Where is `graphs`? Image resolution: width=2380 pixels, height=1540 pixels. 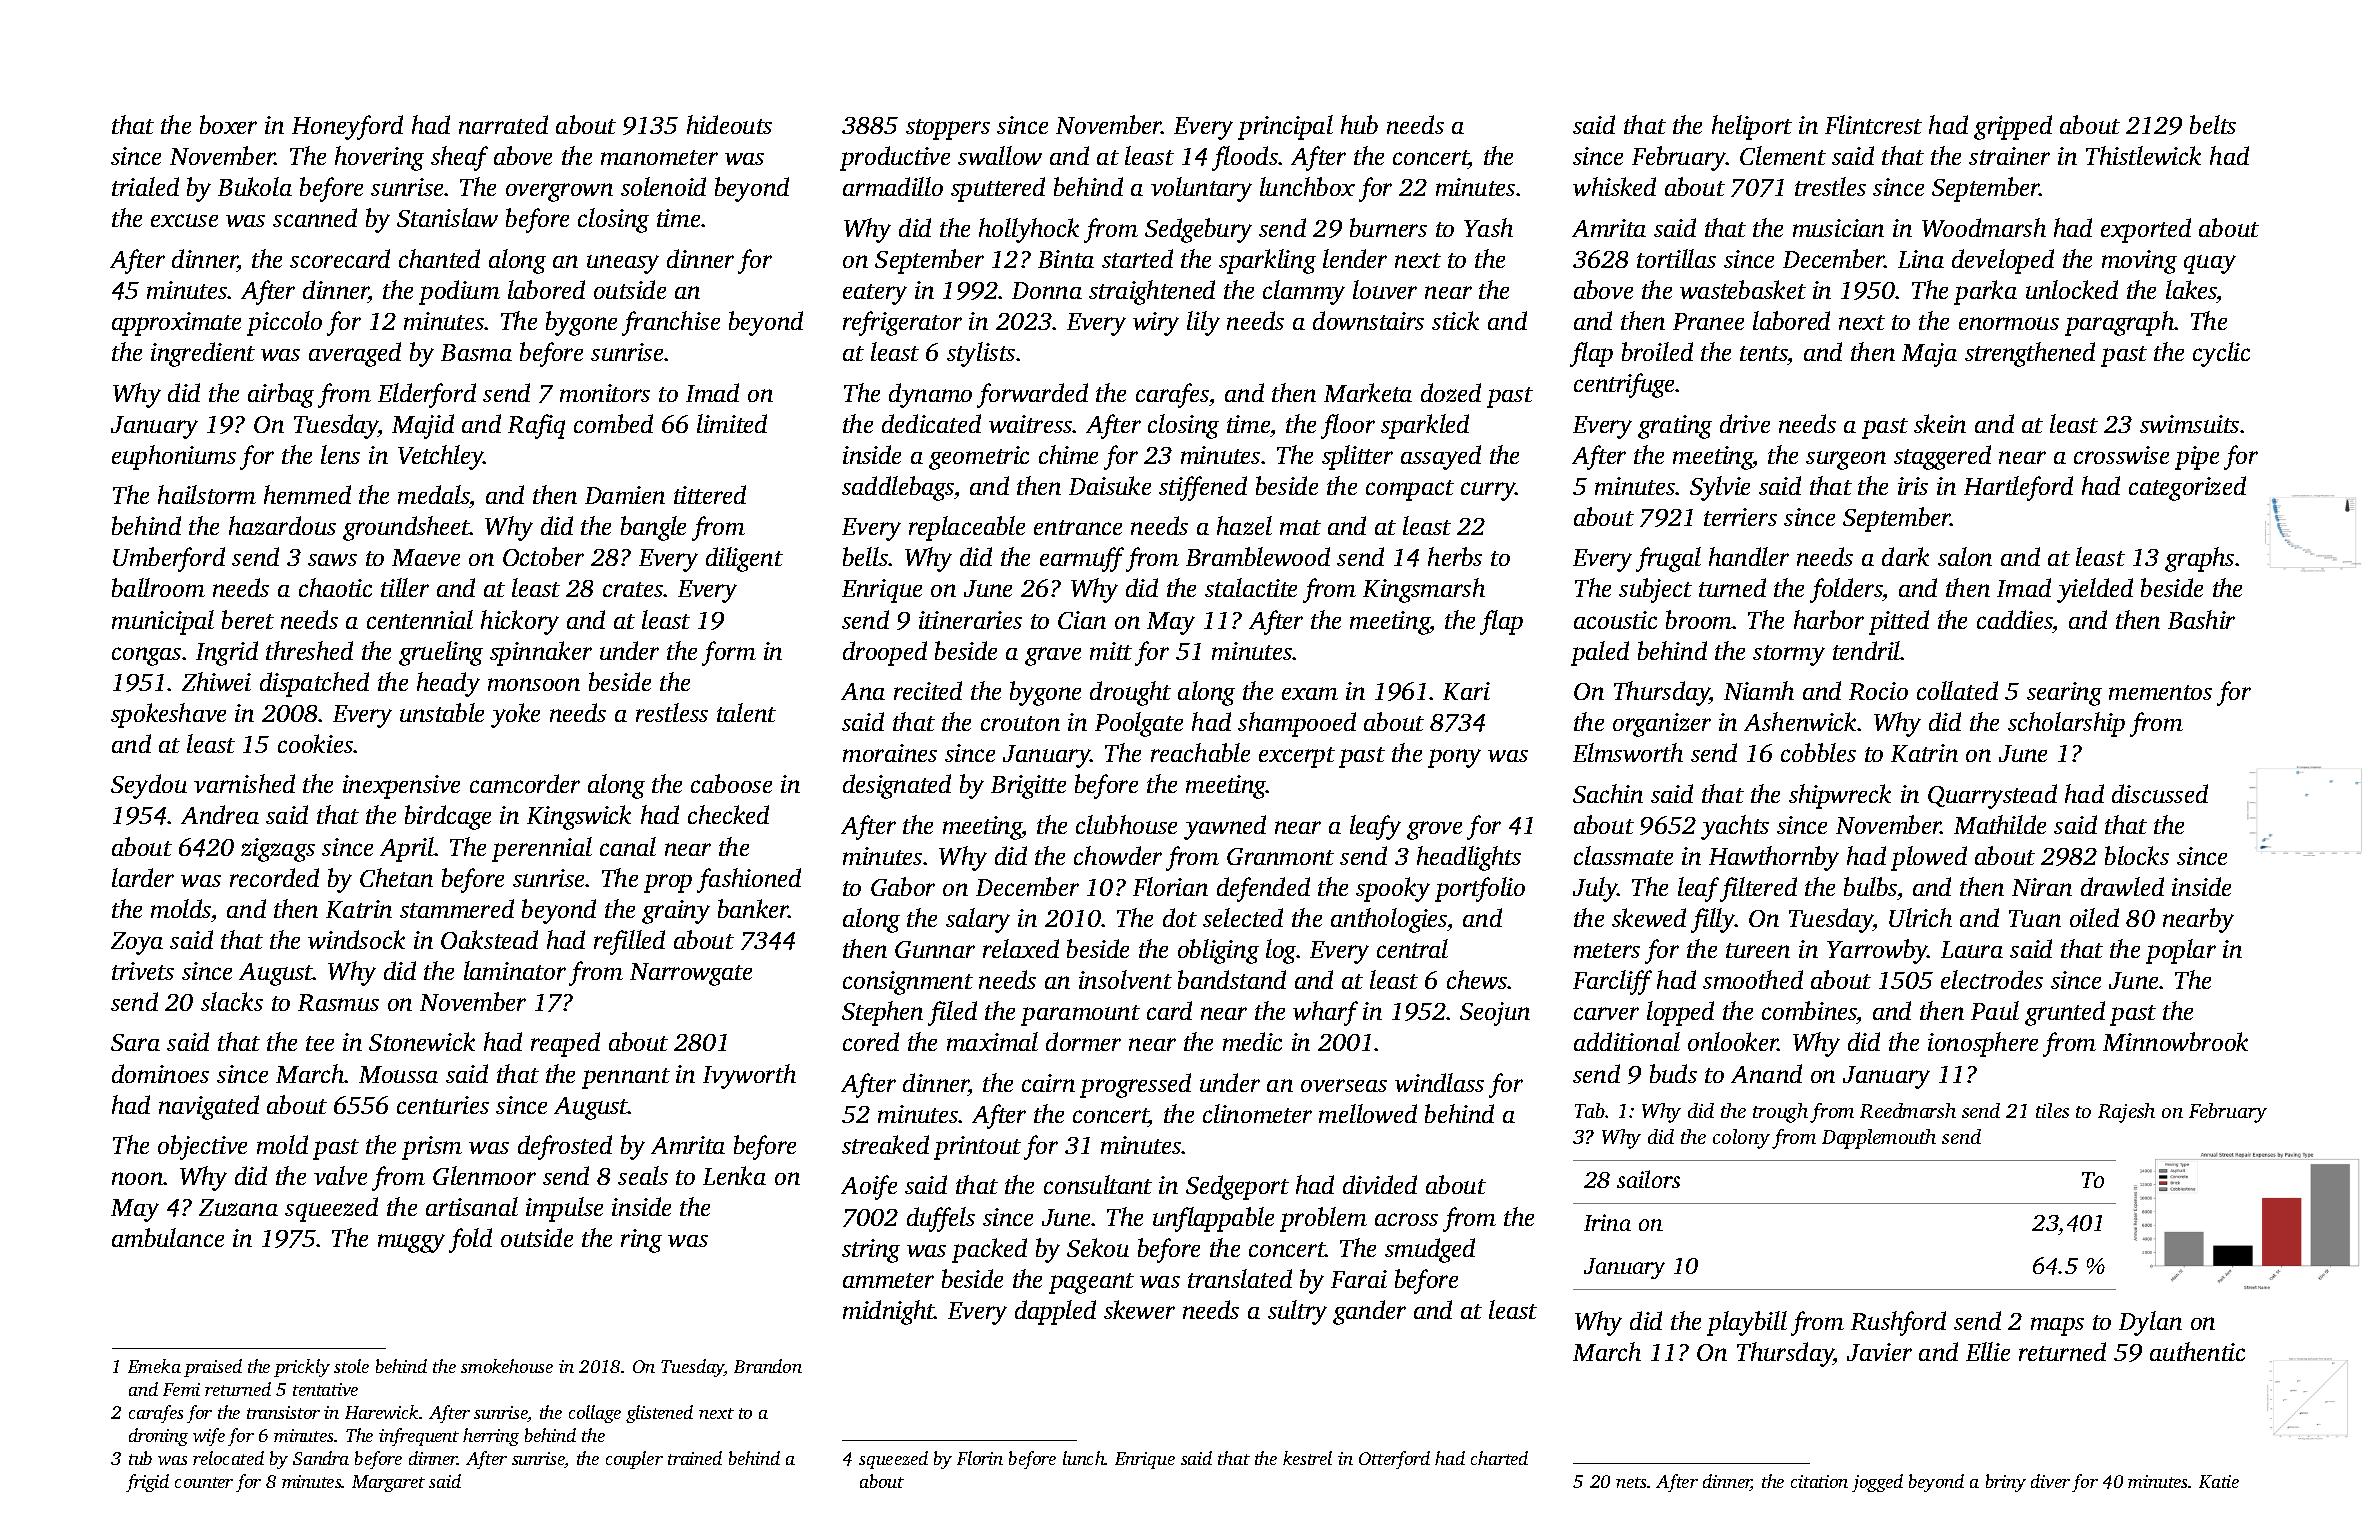
graphs is located at coordinates (2199, 559).
